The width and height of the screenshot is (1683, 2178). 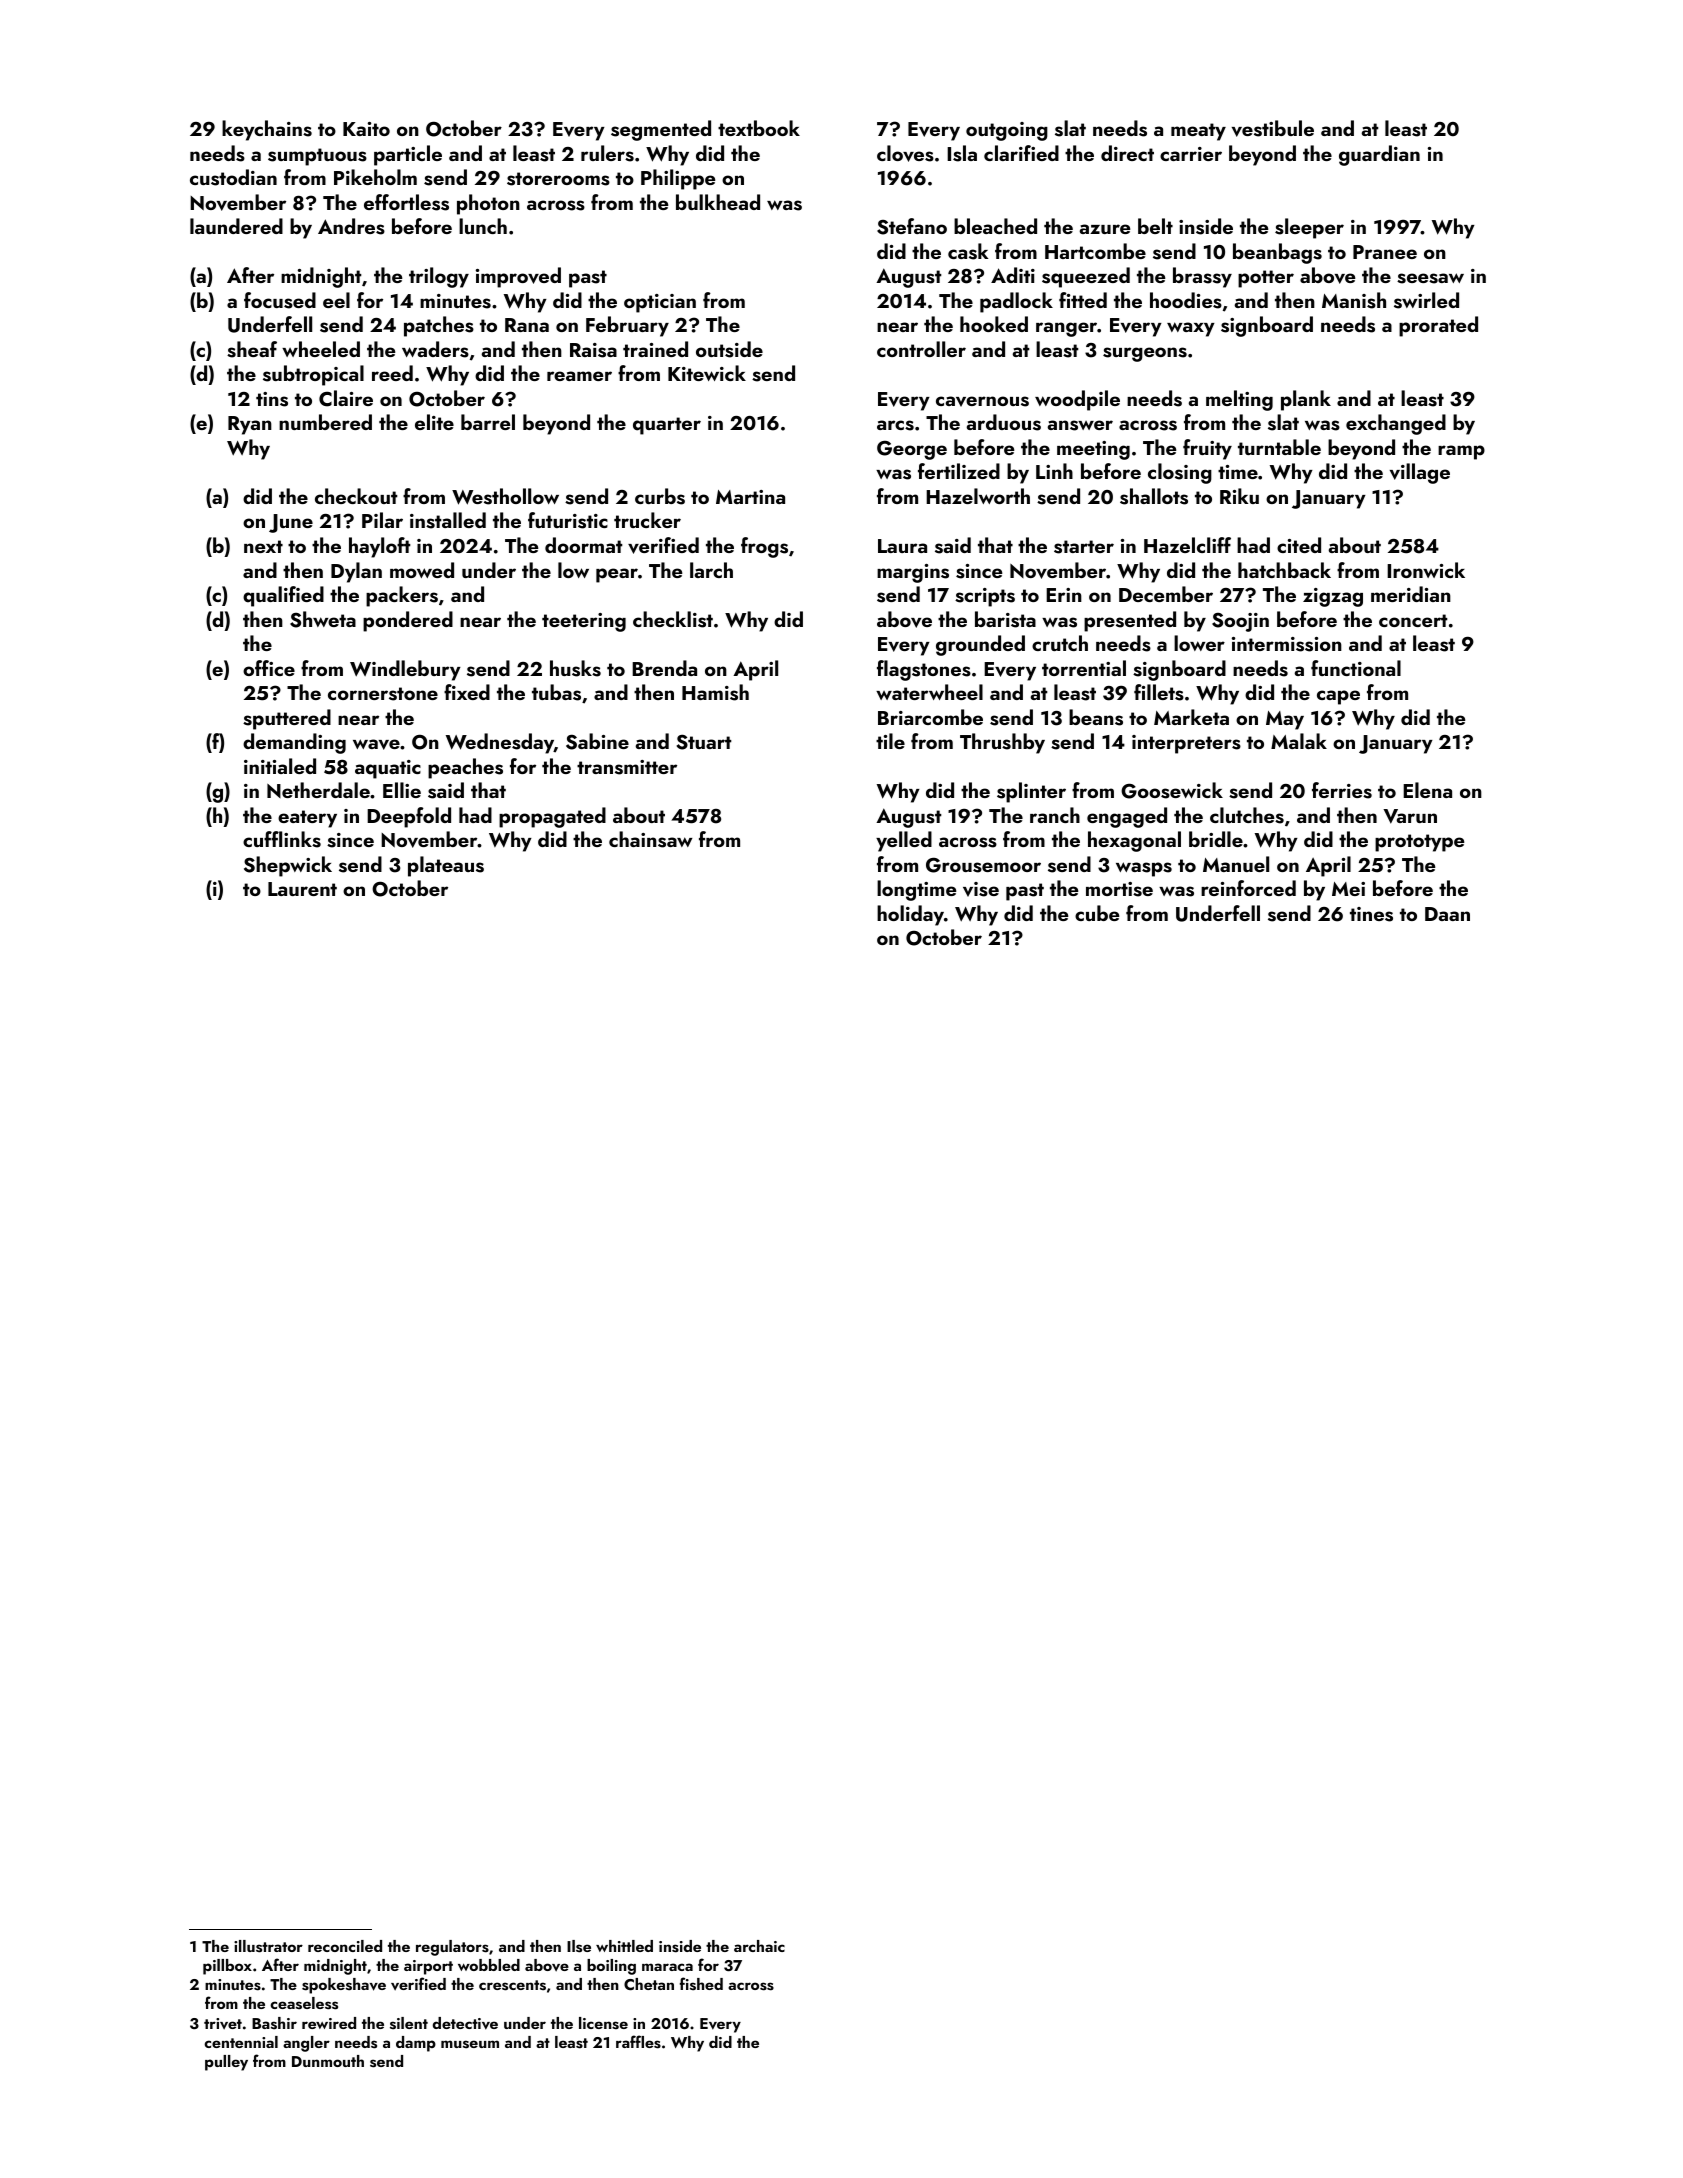 I want to click on damp, so click(x=416, y=2044).
